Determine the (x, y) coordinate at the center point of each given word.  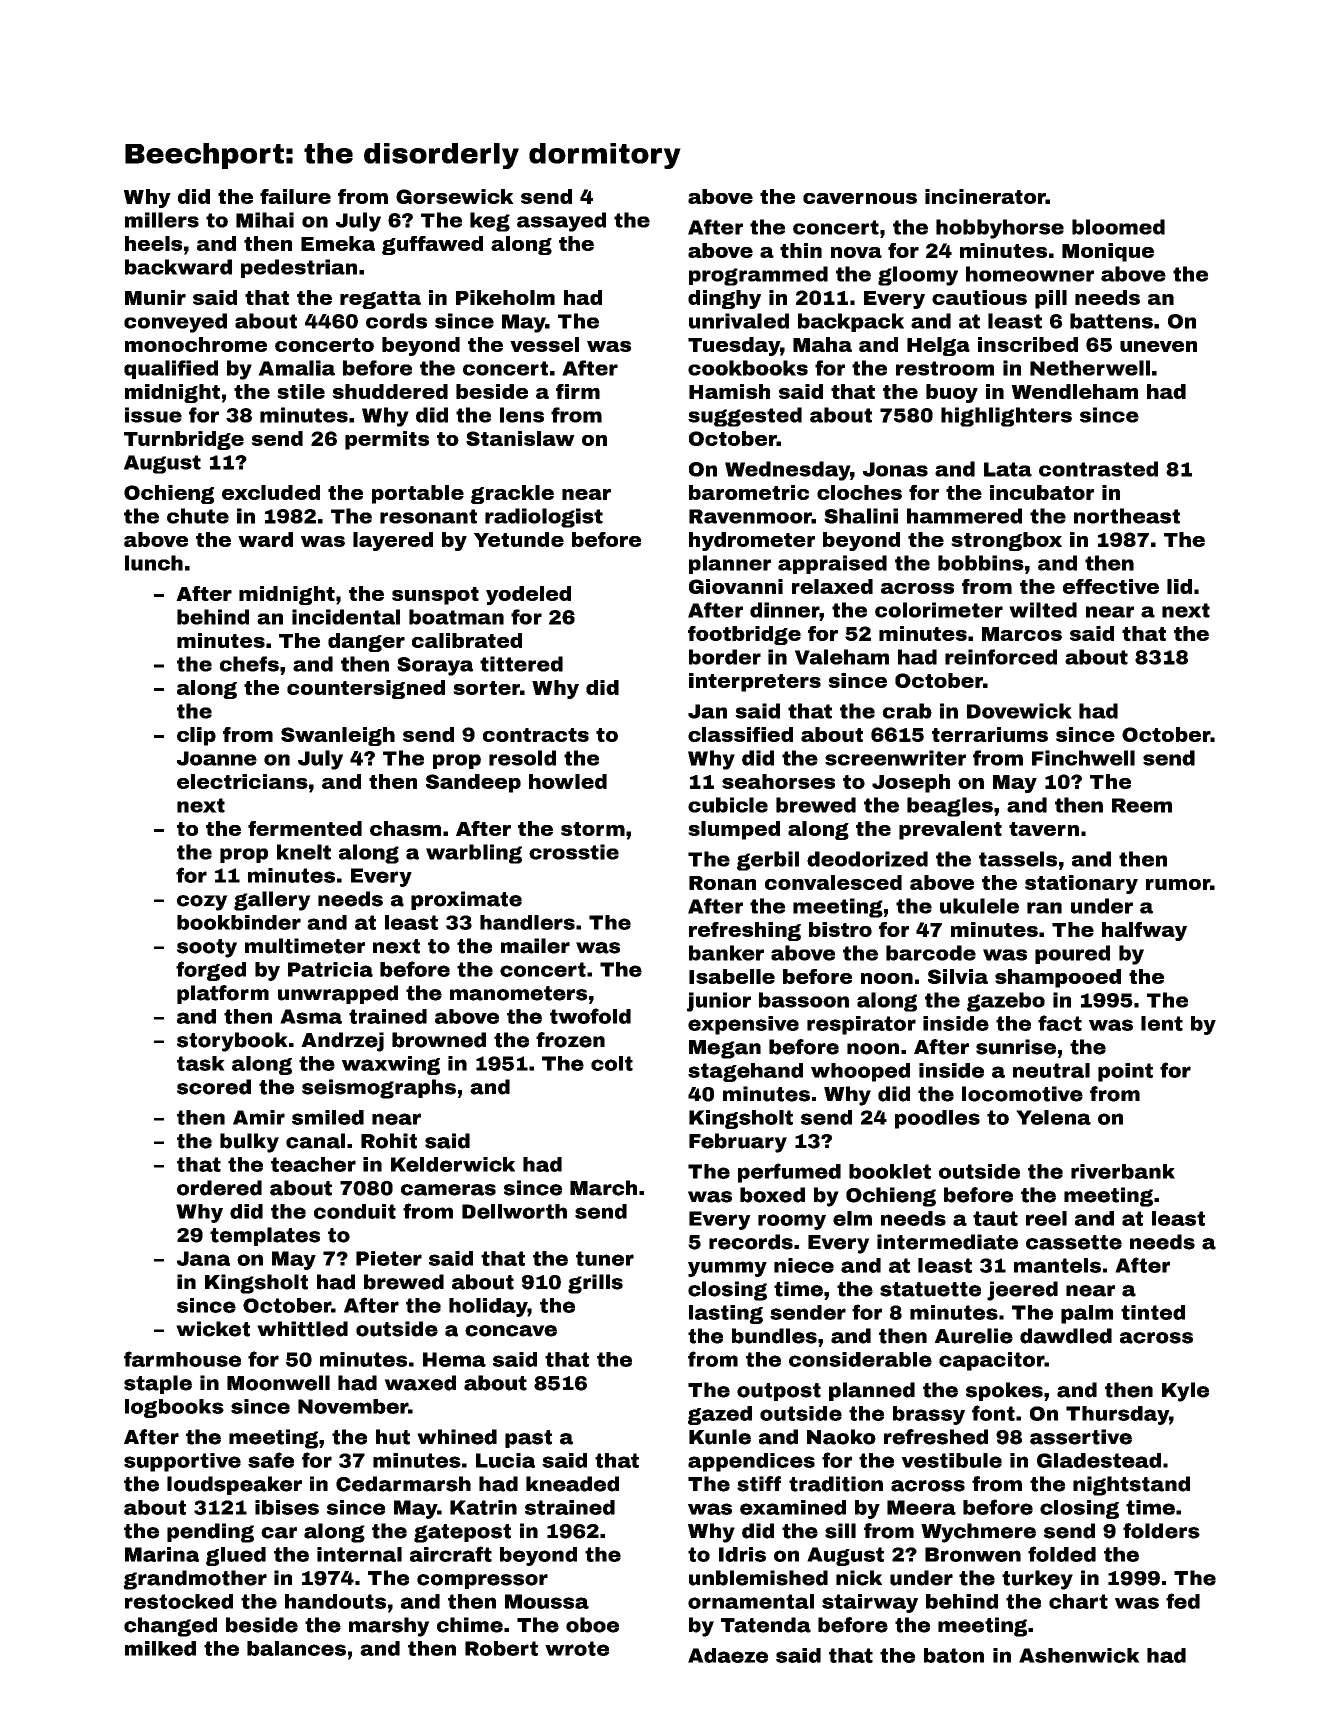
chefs (249, 664)
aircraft (451, 1554)
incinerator (985, 196)
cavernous (860, 198)
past (528, 1439)
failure (295, 196)
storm (593, 829)
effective (1111, 586)
